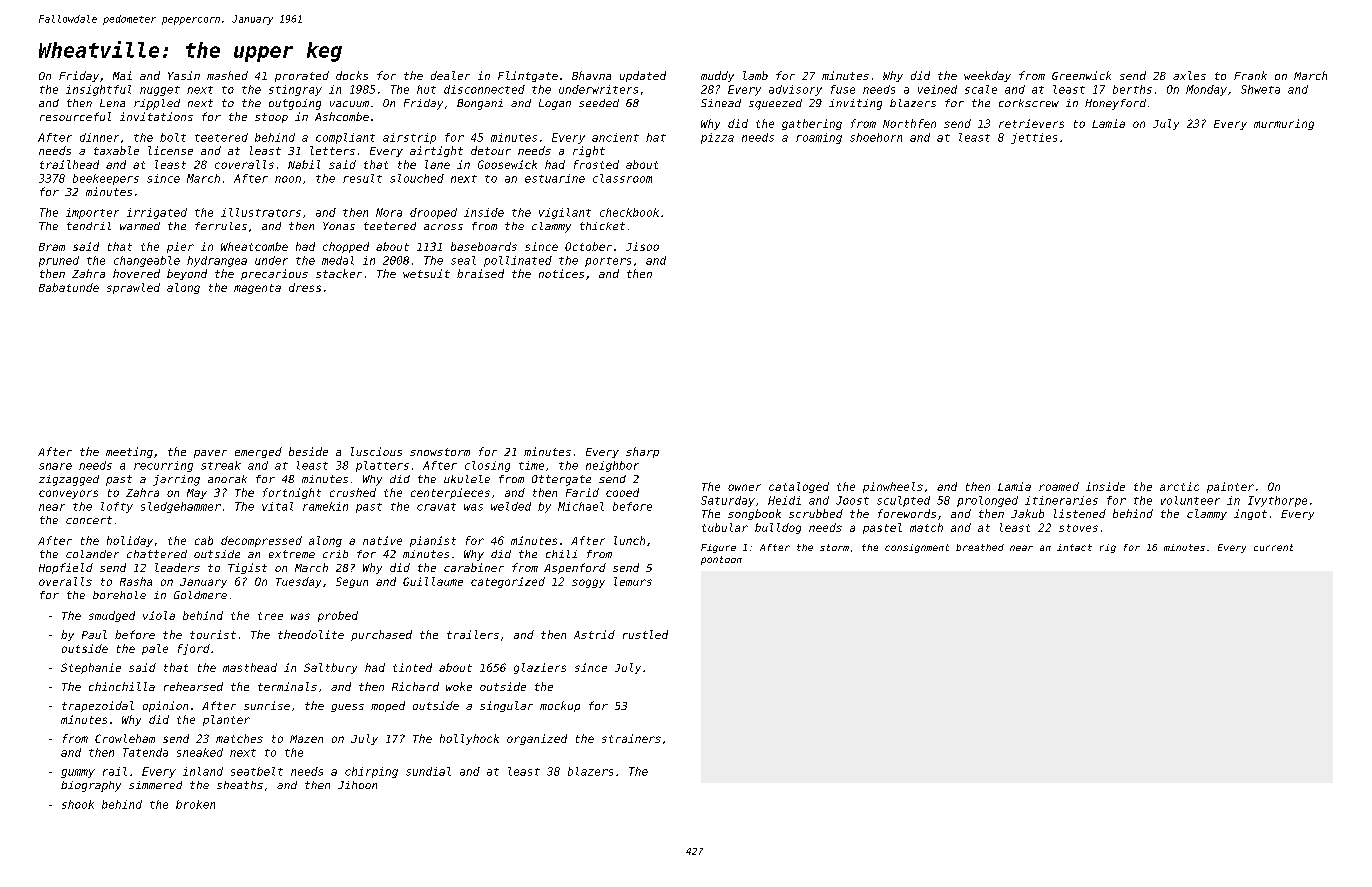  What do you see at coordinates (91, 668) in the screenshot?
I see `Stephanie` at bounding box center [91, 668].
